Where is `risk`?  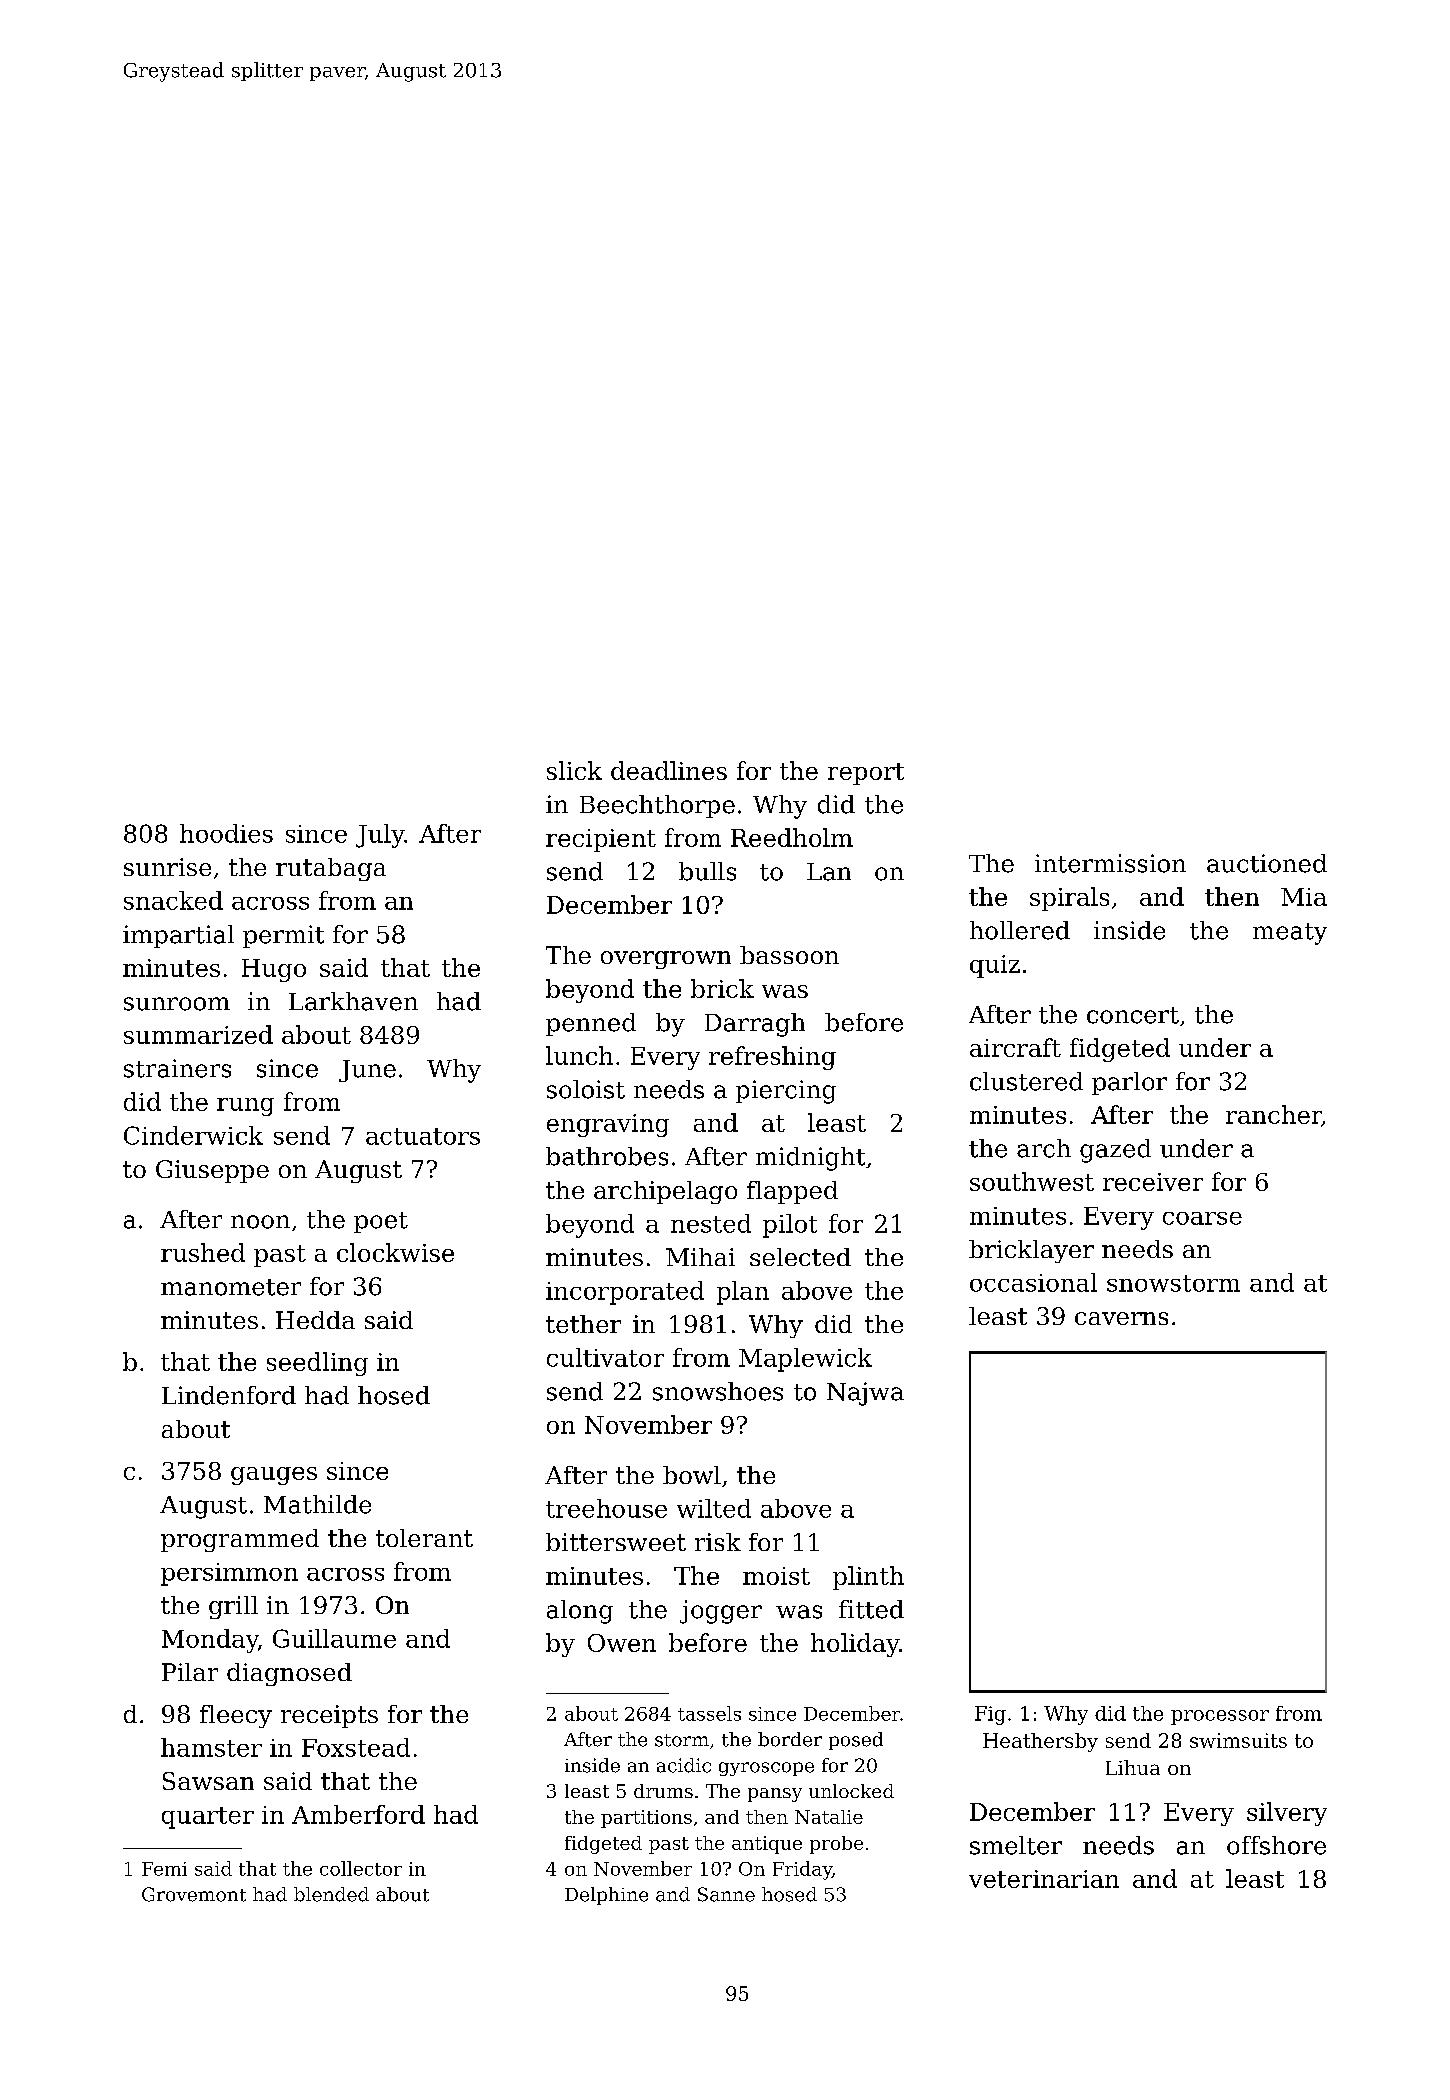
risk is located at coordinates (718, 1542).
